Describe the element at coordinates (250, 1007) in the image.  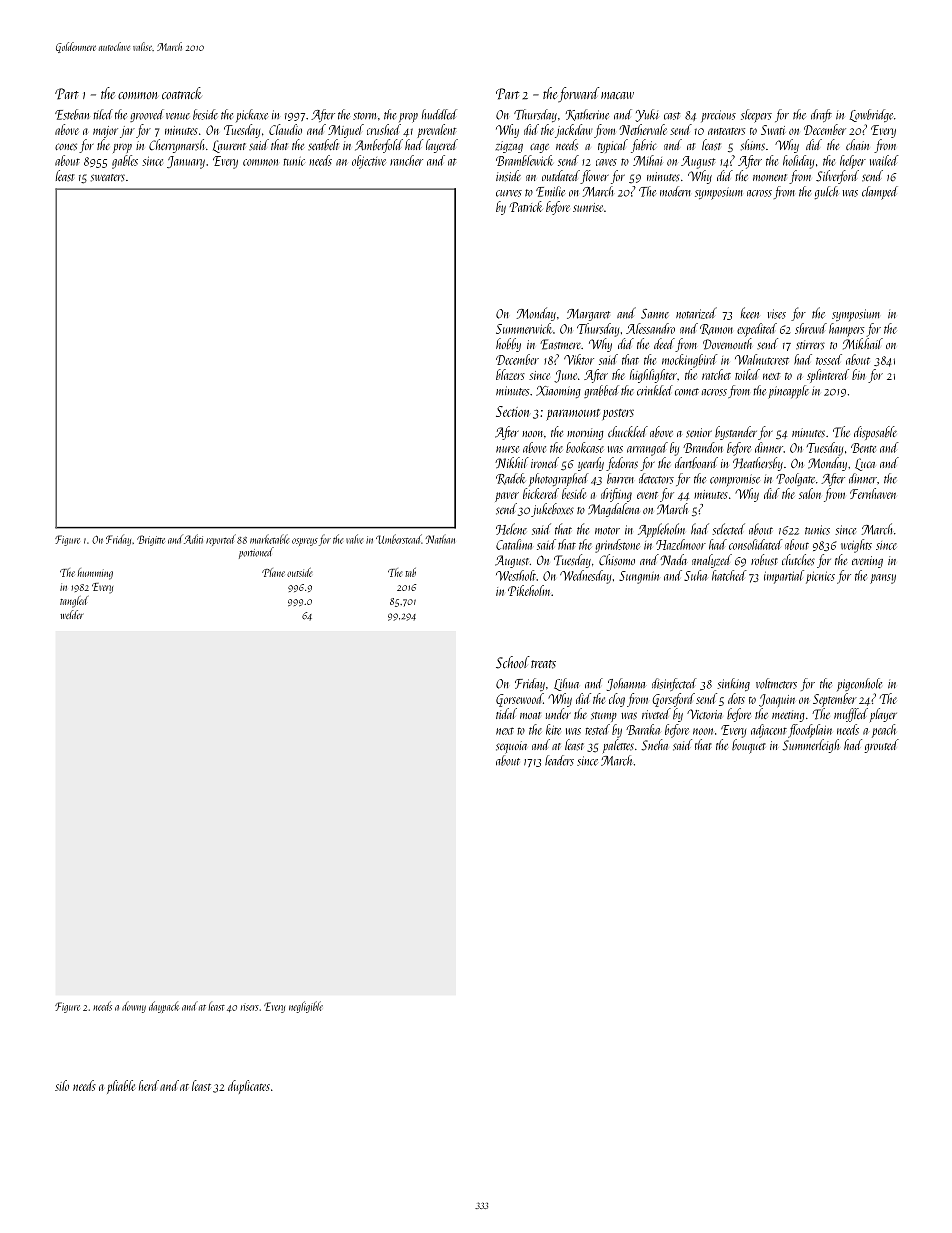
I see `risers` at that location.
